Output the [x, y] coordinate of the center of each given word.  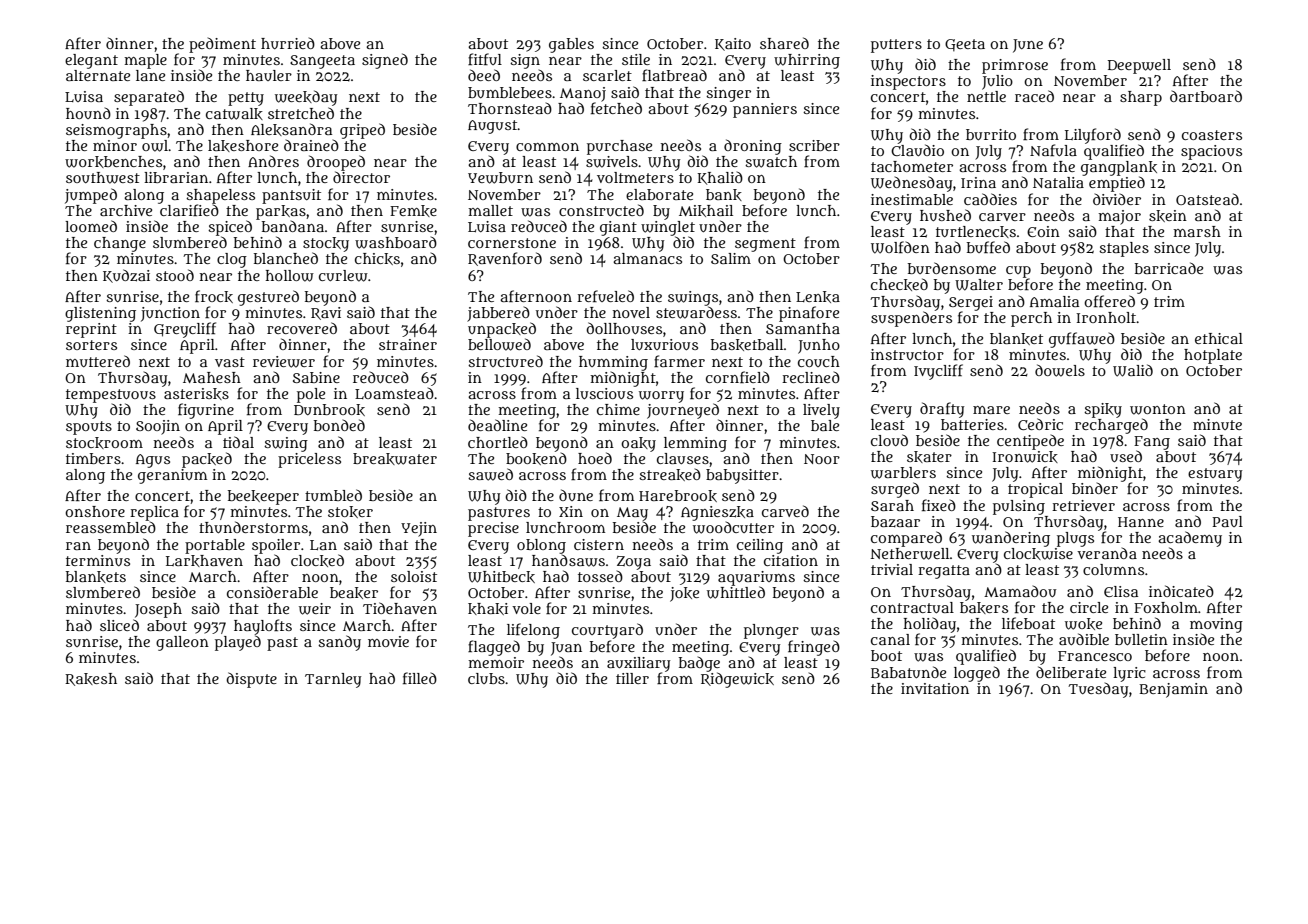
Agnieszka [717, 513]
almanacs [647, 258]
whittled [736, 592]
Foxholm [1166, 607]
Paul [1227, 521]
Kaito [733, 44]
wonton [1158, 409]
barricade [1169, 268]
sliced [119, 625]
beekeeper [263, 497]
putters [896, 46]
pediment [222, 45]
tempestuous [111, 396]
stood [175, 275]
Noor [822, 459]
